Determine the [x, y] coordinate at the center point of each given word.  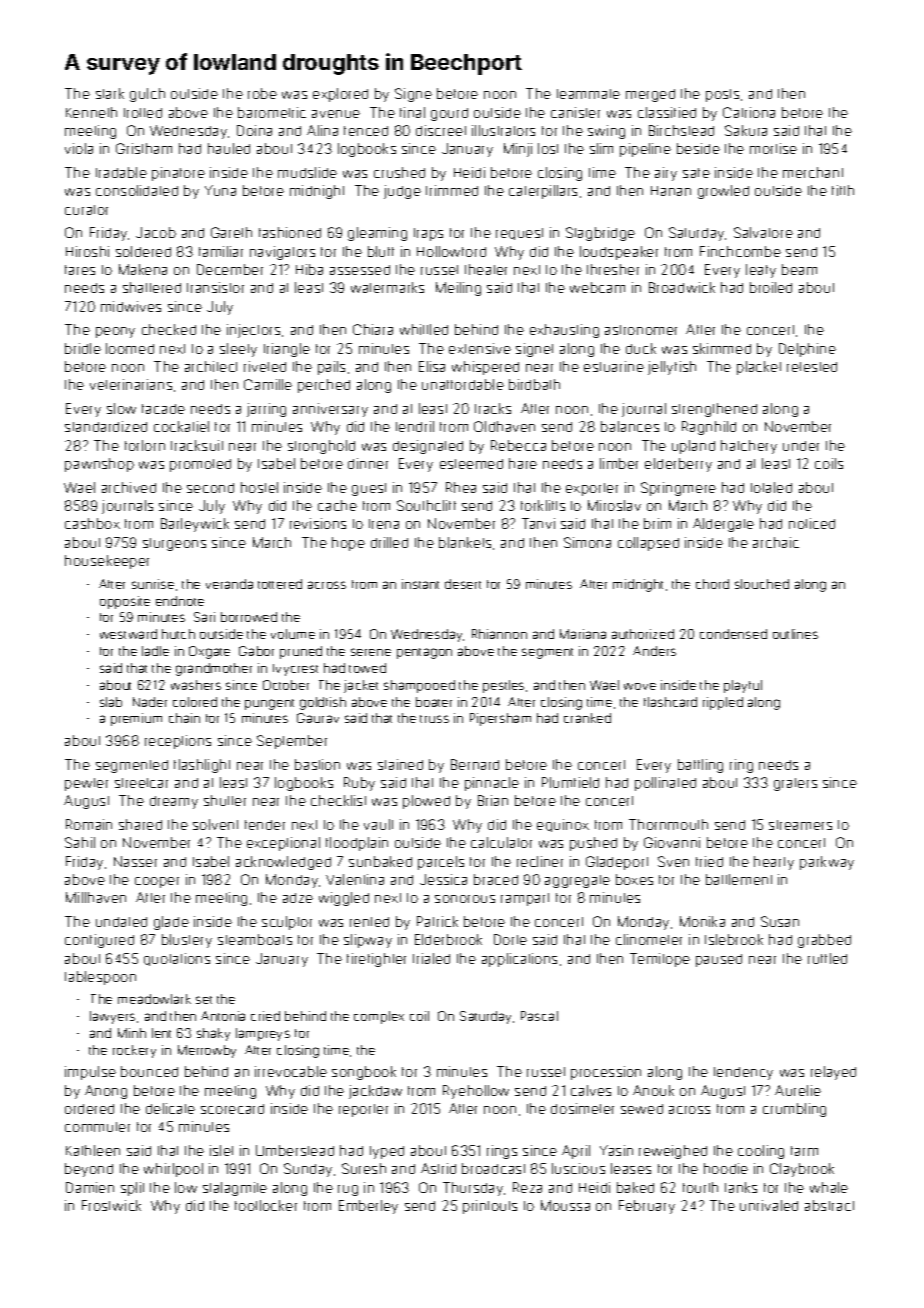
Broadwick [682, 287]
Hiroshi [87, 251]
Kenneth [91, 112]
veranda [229, 584]
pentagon [424, 653]
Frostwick [111, 1205]
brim [657, 523]
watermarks [387, 287]
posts [722, 95]
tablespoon [100, 978]
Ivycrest [295, 670]
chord [712, 584]
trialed [431, 958]
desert [463, 584]
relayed [833, 1073]
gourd [449, 114]
